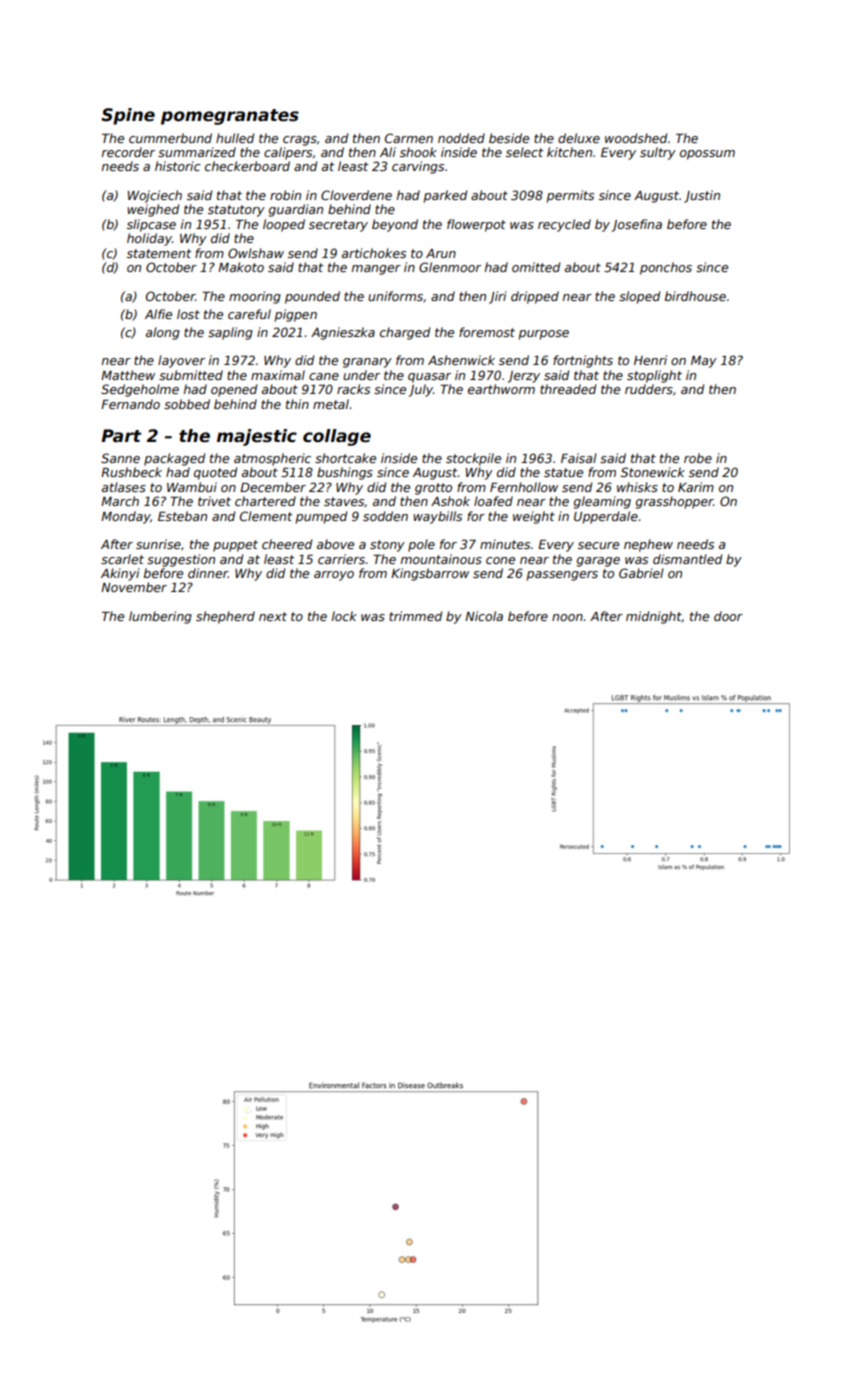 The height and width of the screenshot is (1400, 849). What do you see at coordinates (395, 225) in the screenshot?
I see `beyond` at bounding box center [395, 225].
